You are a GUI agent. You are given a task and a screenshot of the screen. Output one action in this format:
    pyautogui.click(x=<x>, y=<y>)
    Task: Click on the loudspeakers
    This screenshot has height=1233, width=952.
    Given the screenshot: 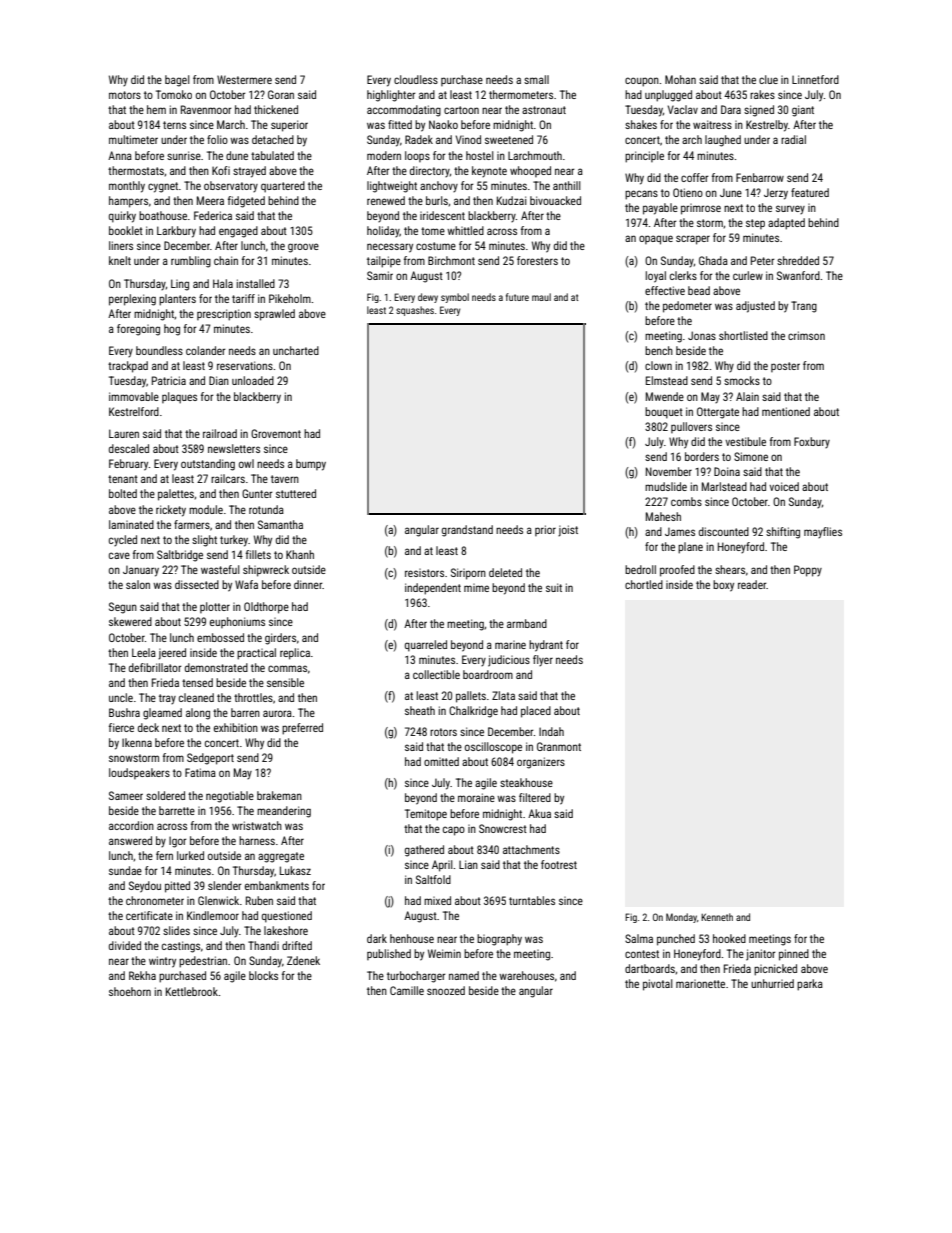 What is the action you would take?
    pyautogui.click(x=139, y=773)
